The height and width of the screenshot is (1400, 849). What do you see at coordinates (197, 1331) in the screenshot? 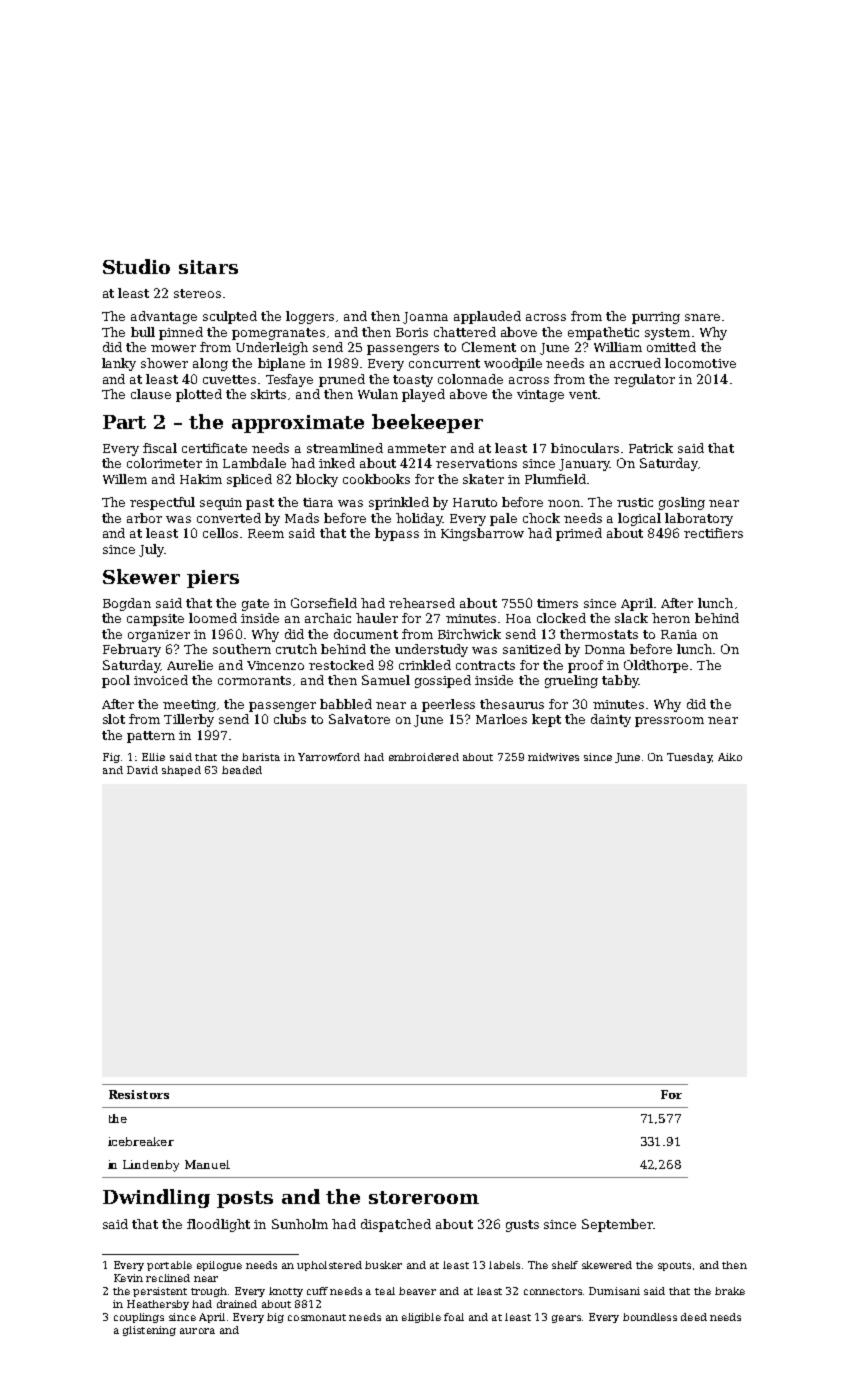
I see `aurora` at bounding box center [197, 1331].
